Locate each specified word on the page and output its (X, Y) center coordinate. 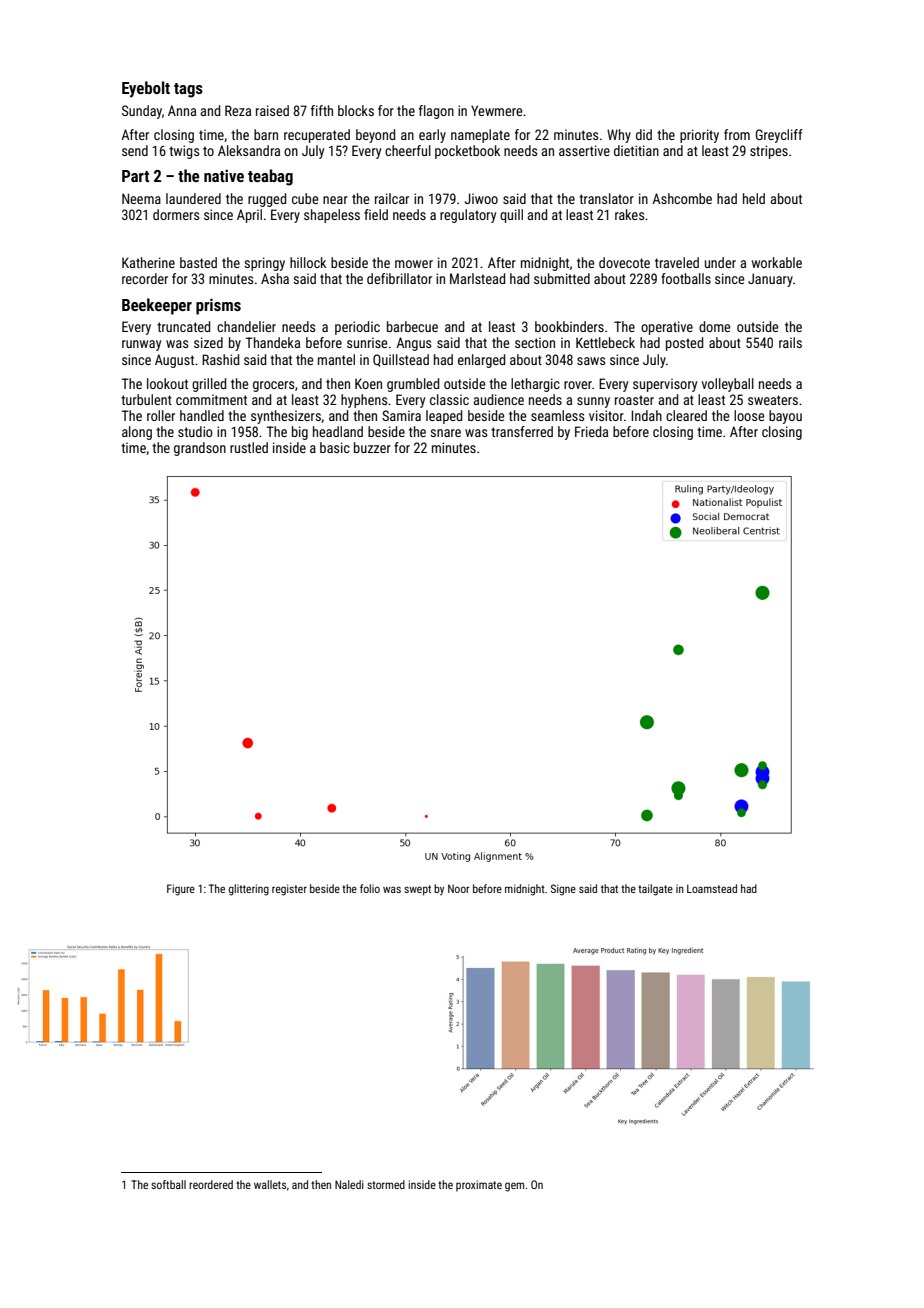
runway (141, 345)
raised (272, 110)
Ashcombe (682, 198)
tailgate (655, 890)
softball (168, 1184)
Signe (563, 890)
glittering (249, 890)
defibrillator (399, 278)
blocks (356, 110)
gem (514, 1187)
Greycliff (779, 136)
